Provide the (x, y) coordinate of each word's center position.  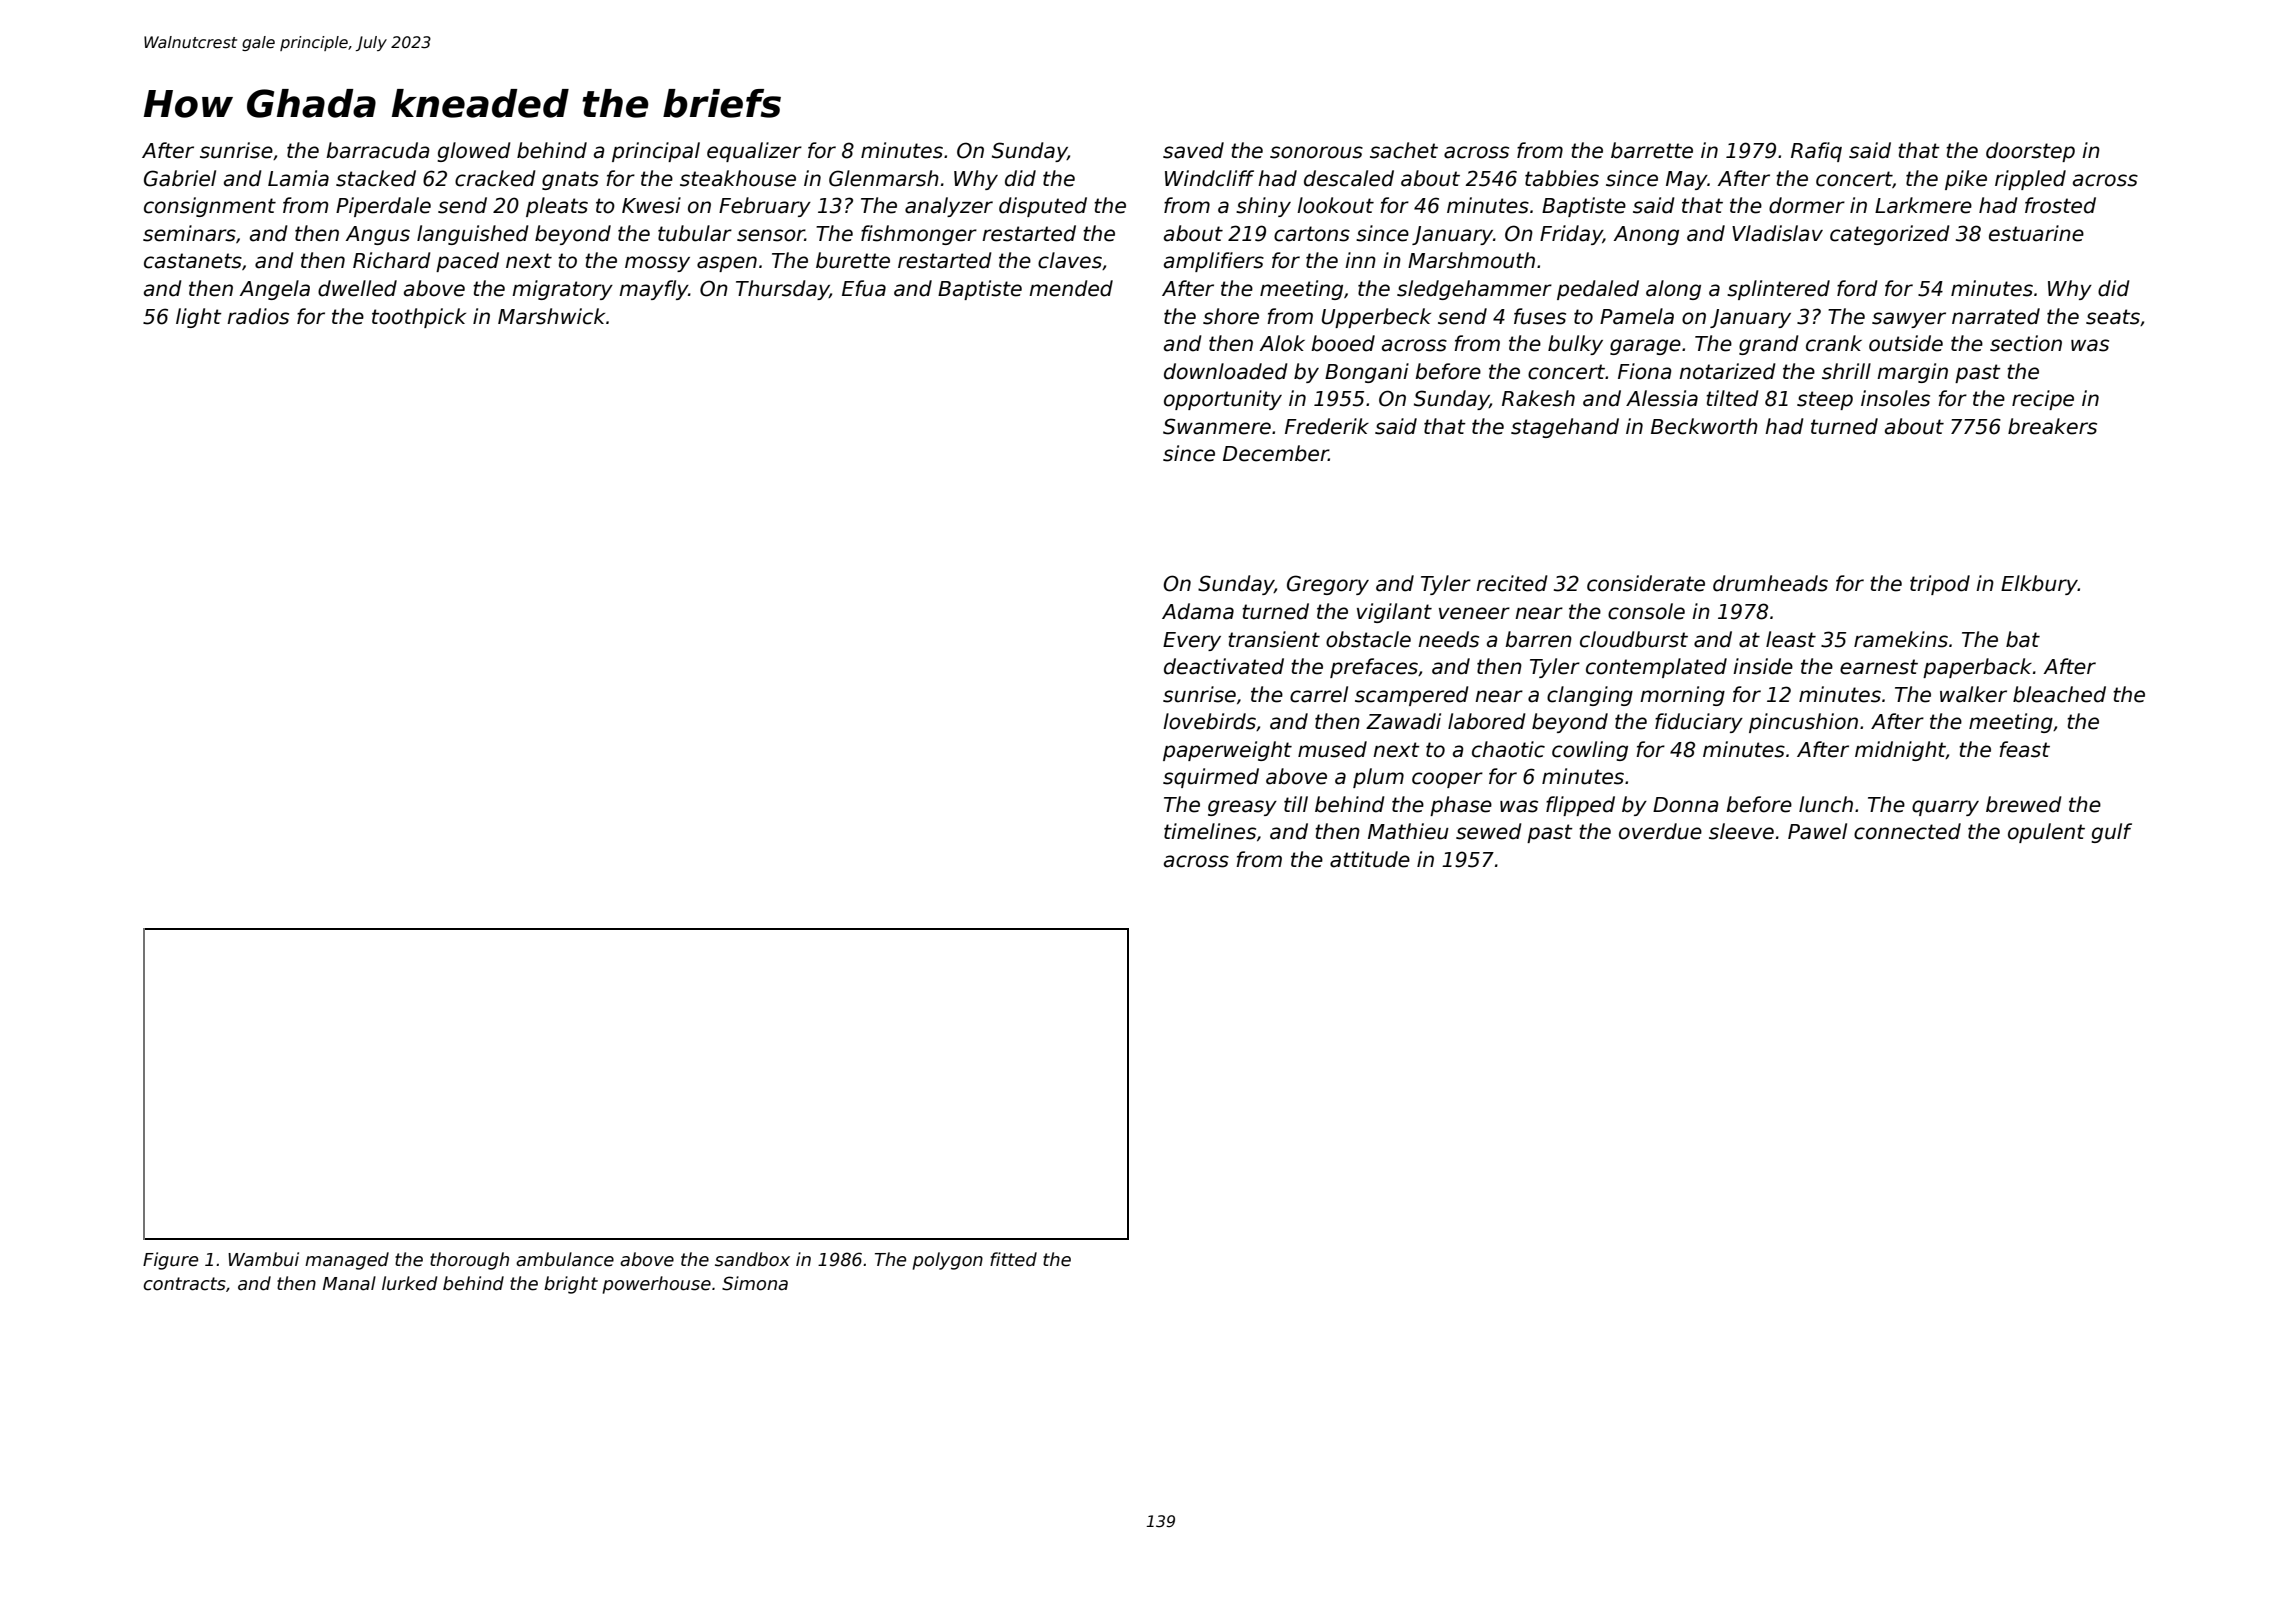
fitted (1013, 1259)
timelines (1210, 831)
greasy (1242, 808)
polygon (947, 1261)
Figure (170, 1261)
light (199, 318)
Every (1192, 641)
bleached (2059, 694)
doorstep (2030, 152)
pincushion (1803, 723)
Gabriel (180, 178)
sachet (1404, 150)
